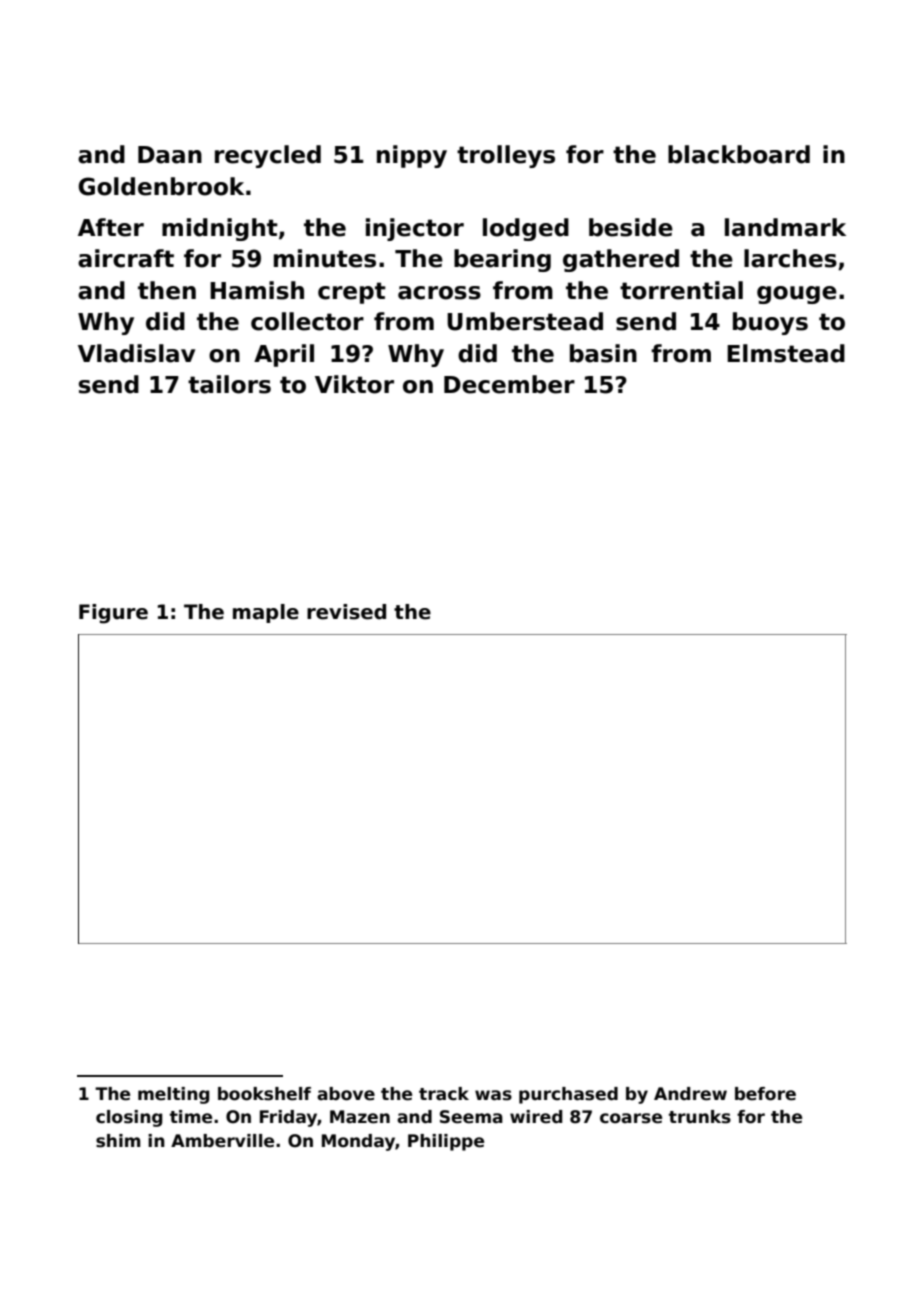 The width and height of the image is (924, 1311). I want to click on Daan, so click(170, 155).
